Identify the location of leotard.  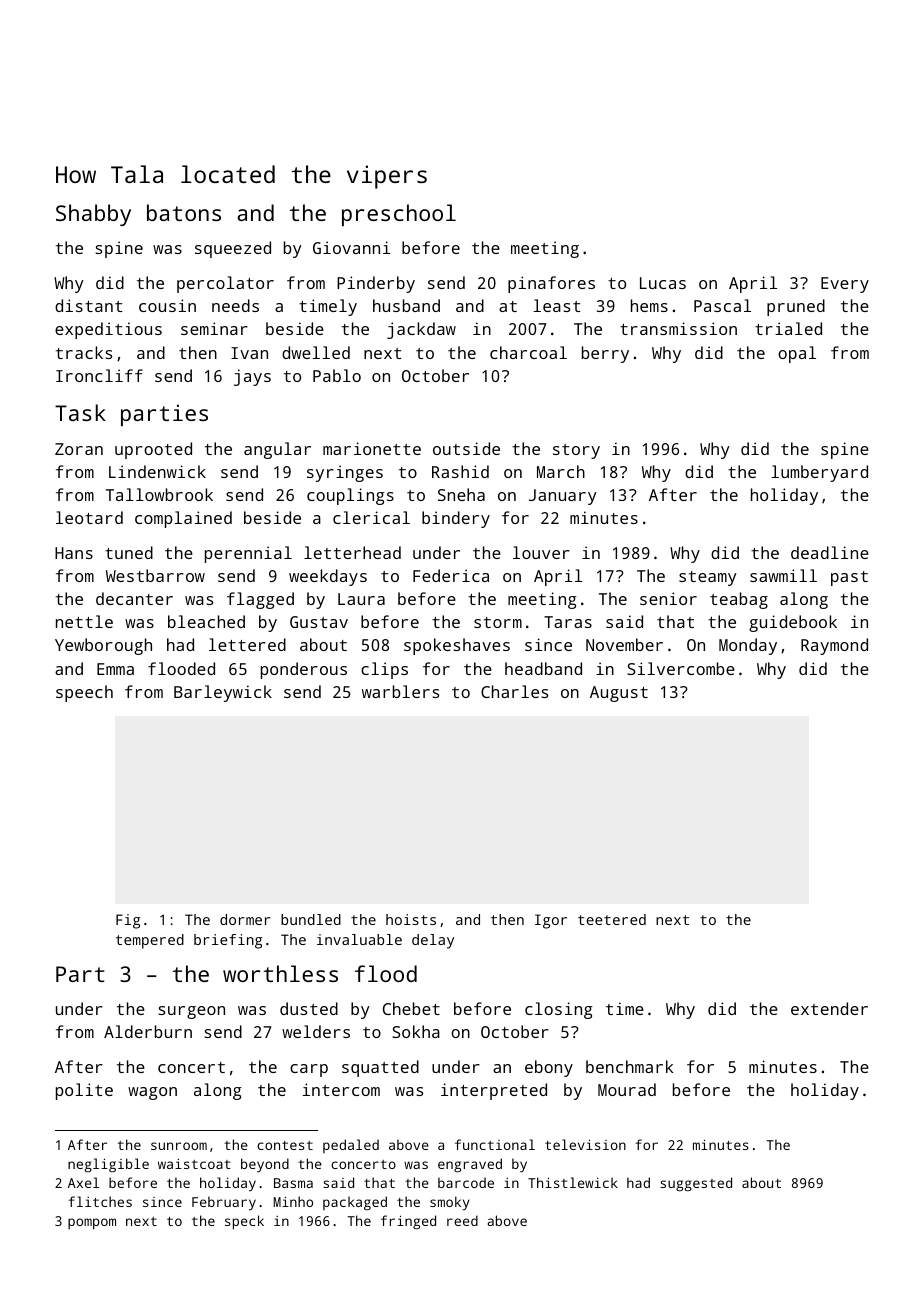
(89, 517).
